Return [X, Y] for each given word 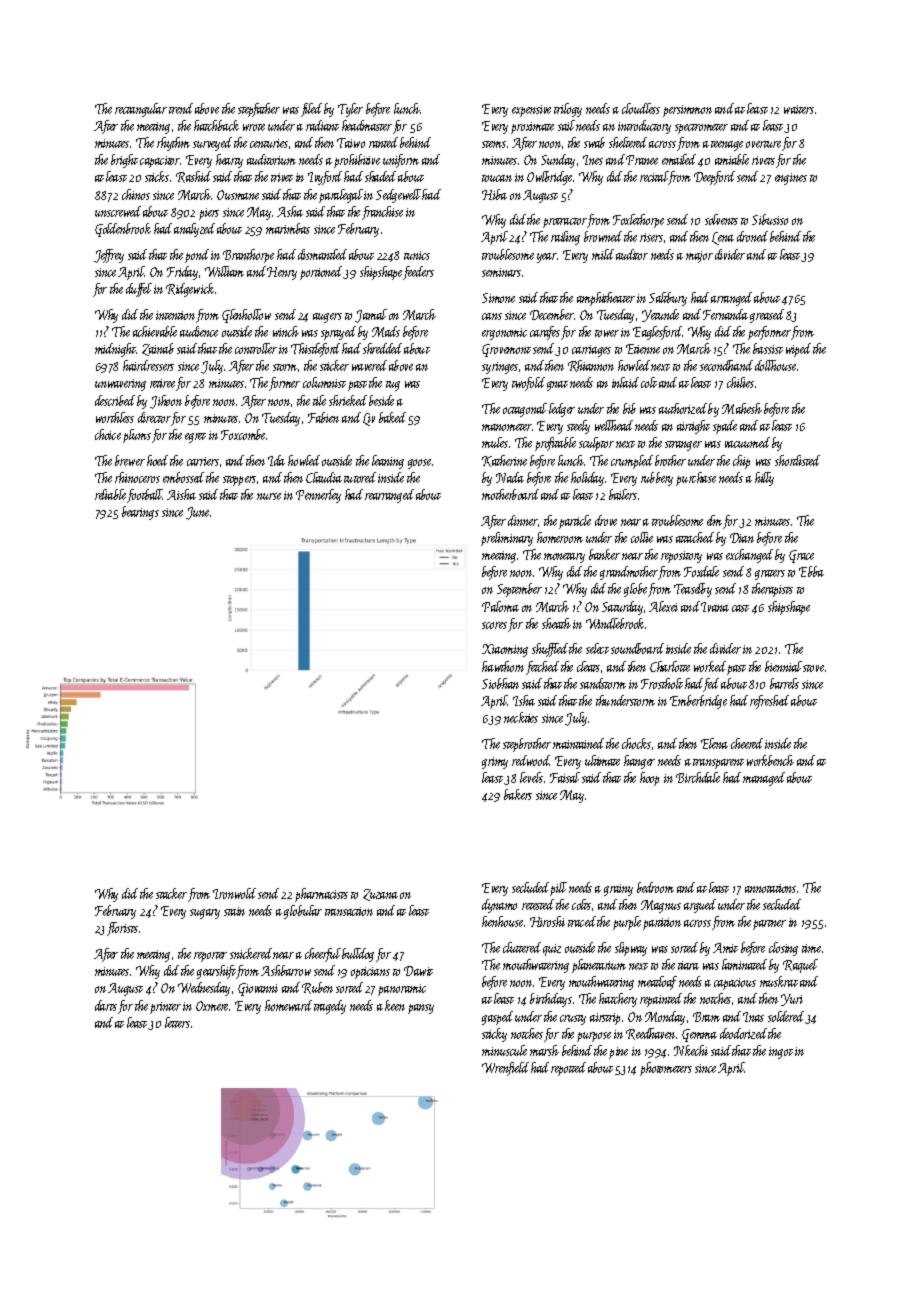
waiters [799, 109]
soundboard [637, 648]
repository [681, 557]
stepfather [259, 110]
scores [494, 625]
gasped [497, 1018]
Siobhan [500, 683]
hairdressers [148, 365]
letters [177, 1022]
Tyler [350, 110]
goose [419, 464]
